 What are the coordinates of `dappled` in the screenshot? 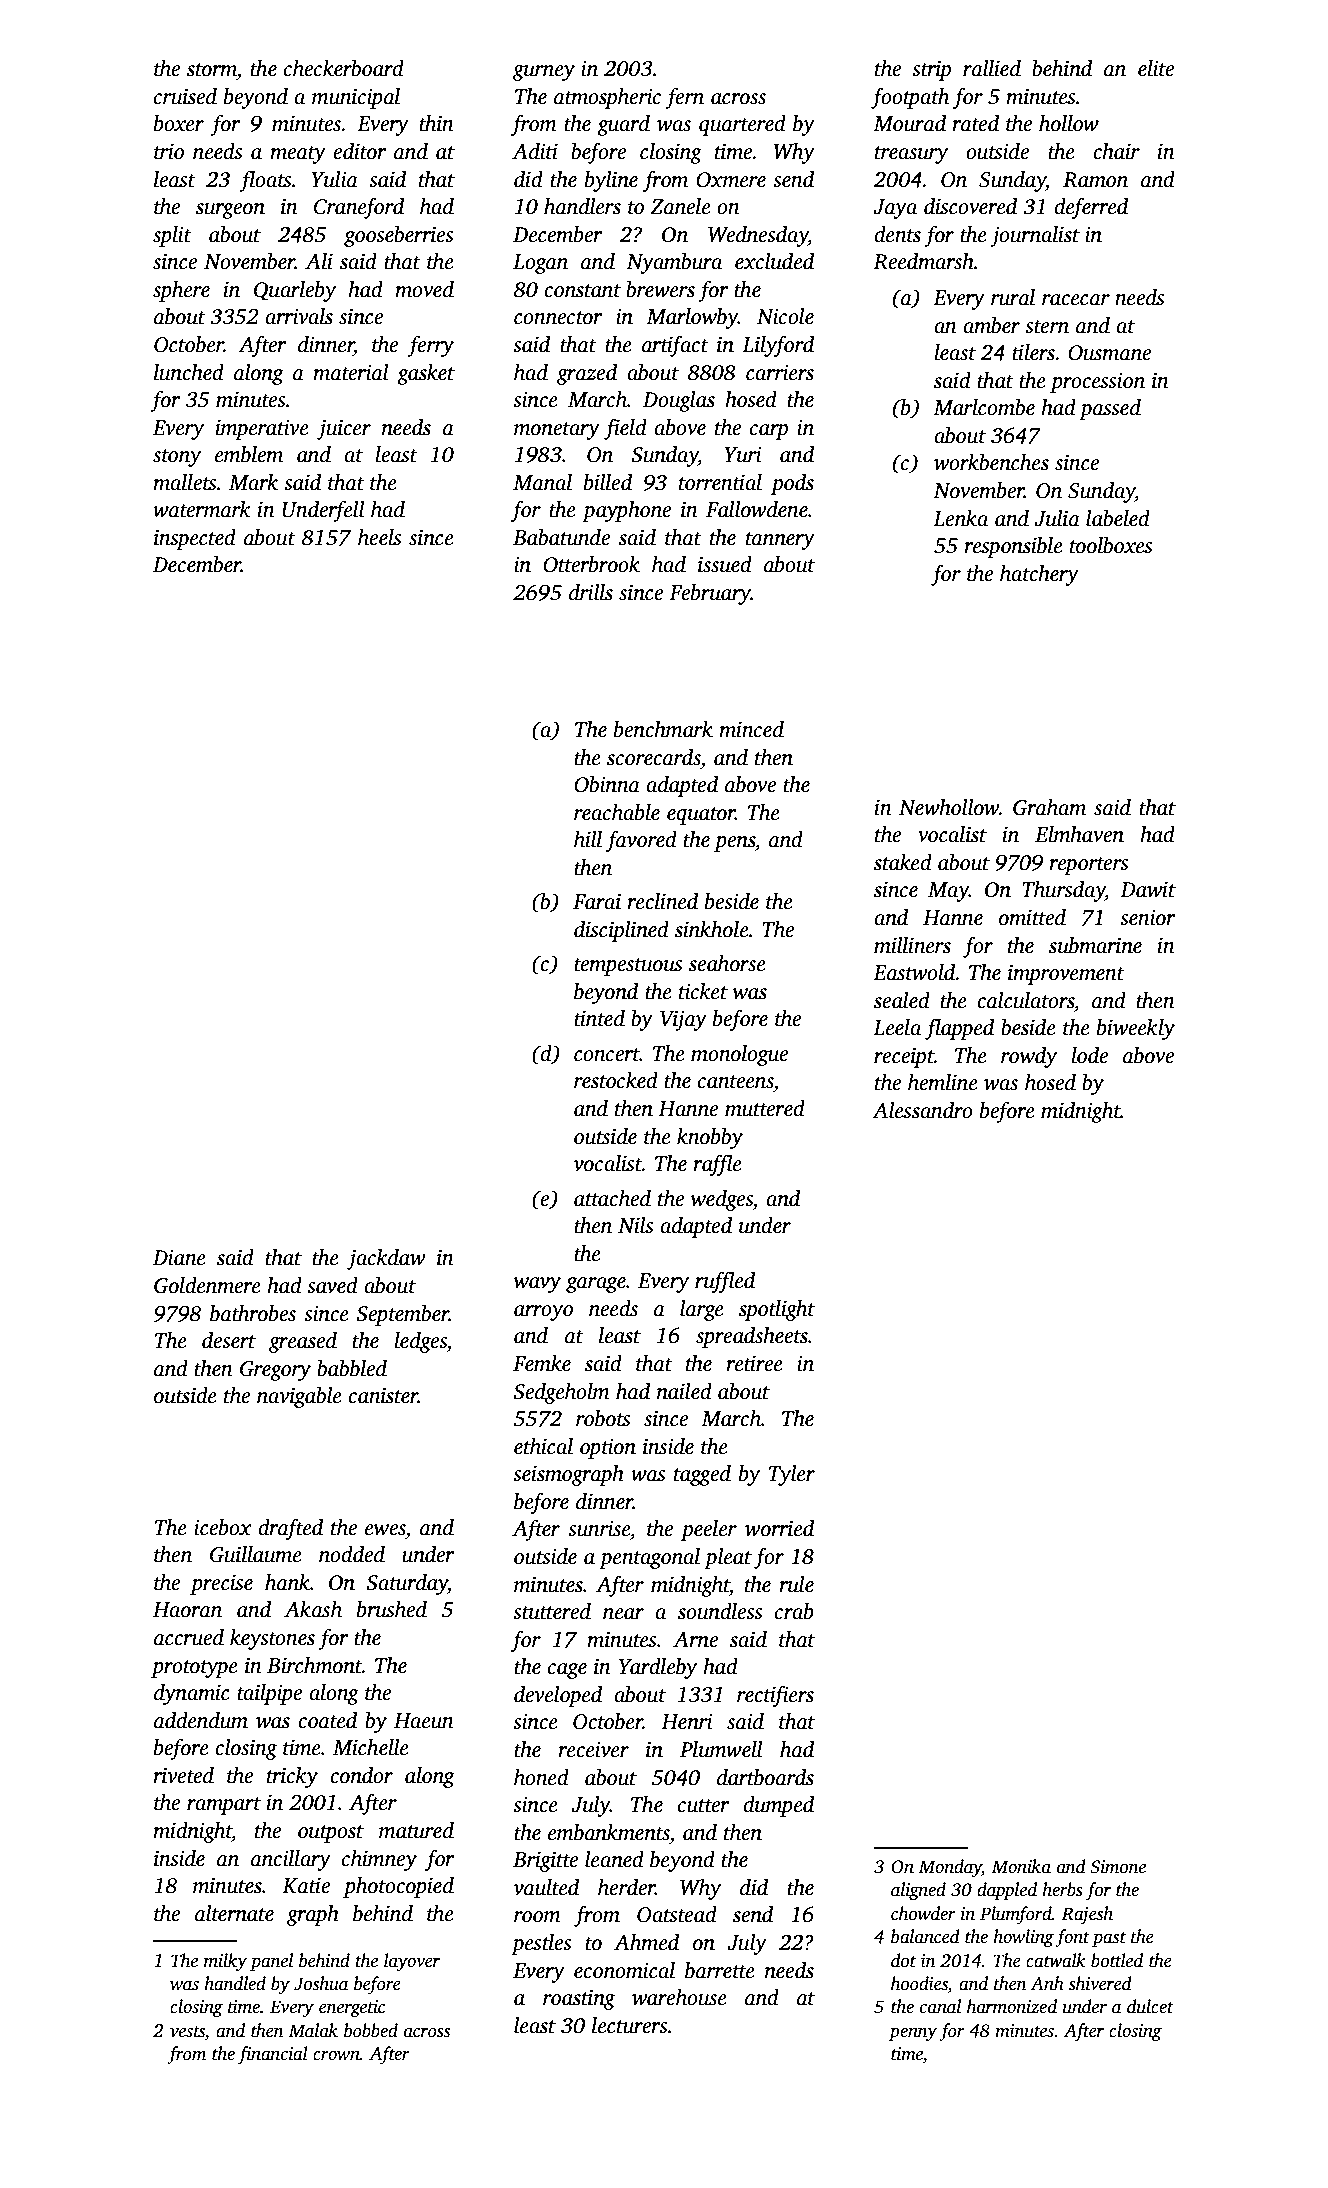 It's located at (1007, 1891).
